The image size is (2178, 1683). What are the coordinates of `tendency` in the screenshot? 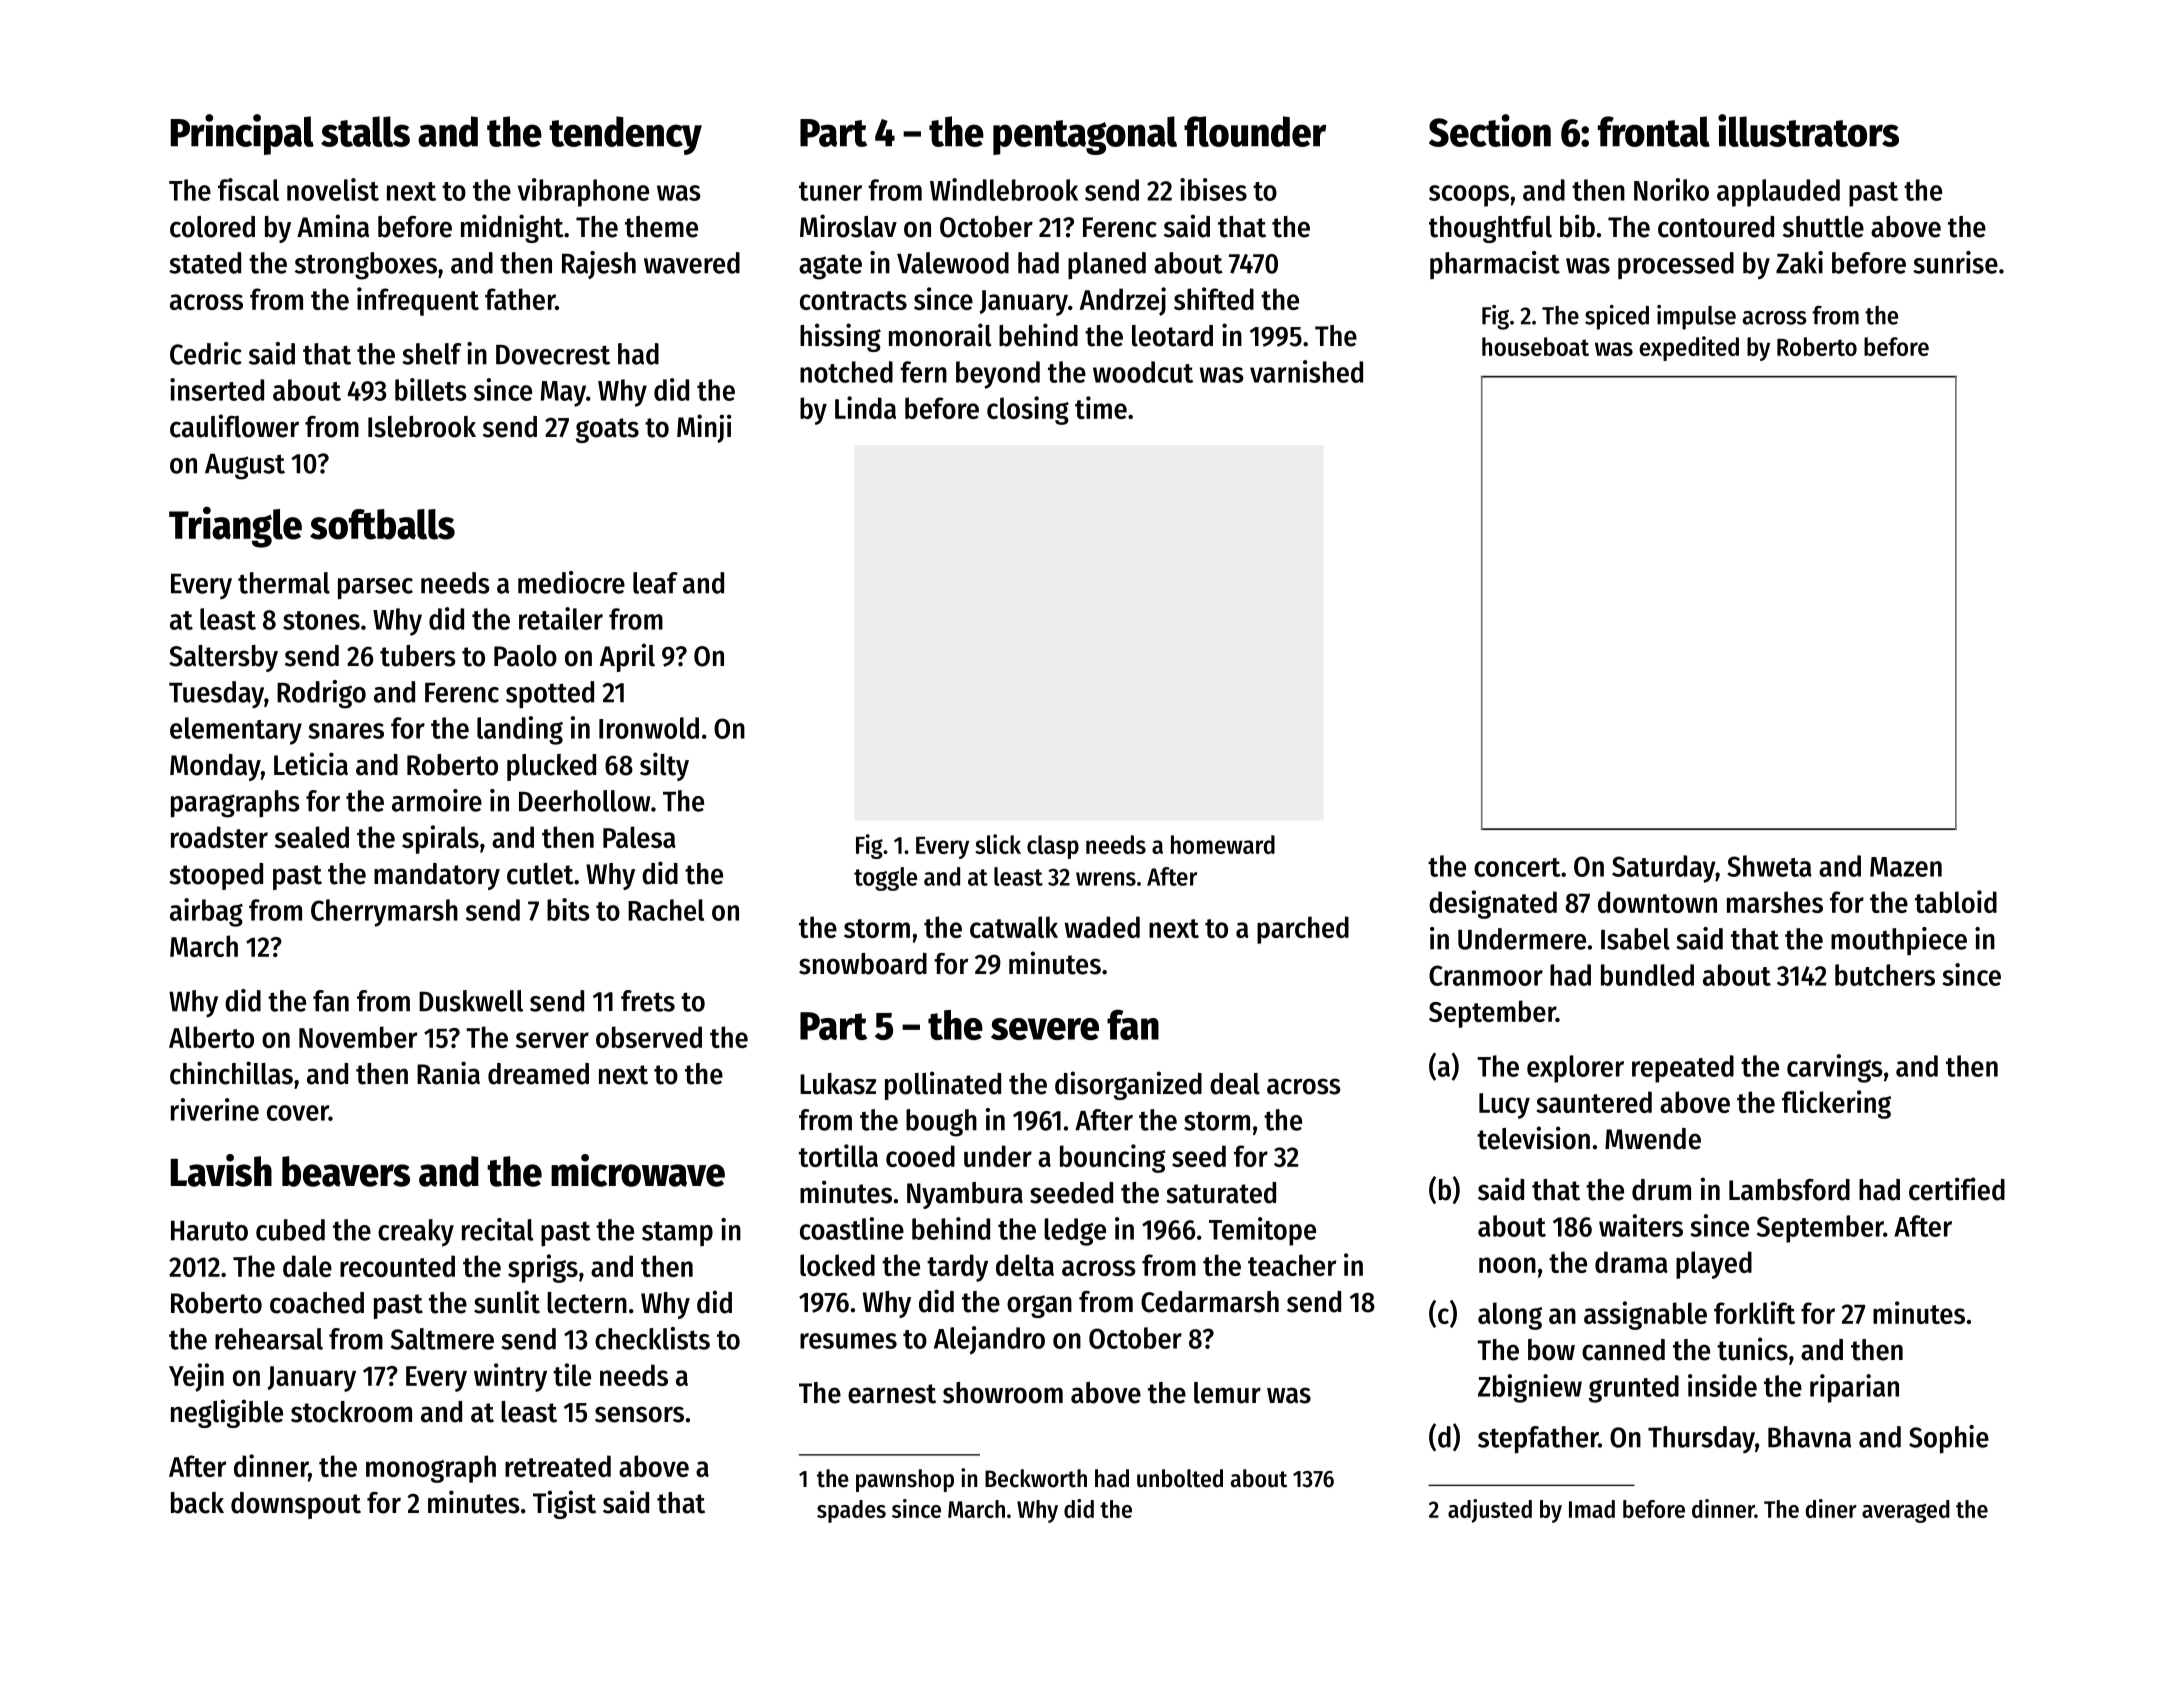 It's located at (625, 135).
